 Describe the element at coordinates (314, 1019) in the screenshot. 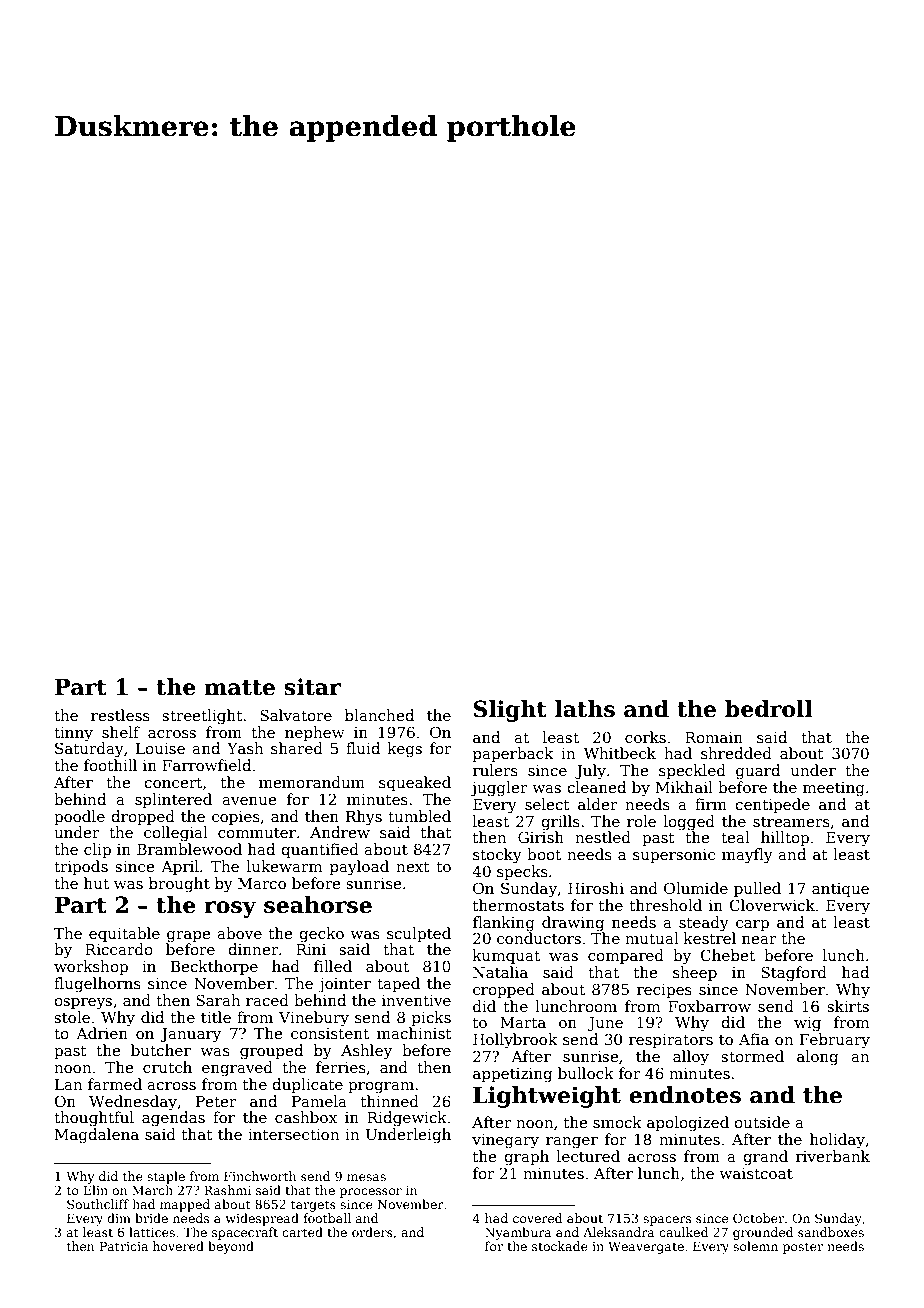

I see `Vinebury` at that location.
